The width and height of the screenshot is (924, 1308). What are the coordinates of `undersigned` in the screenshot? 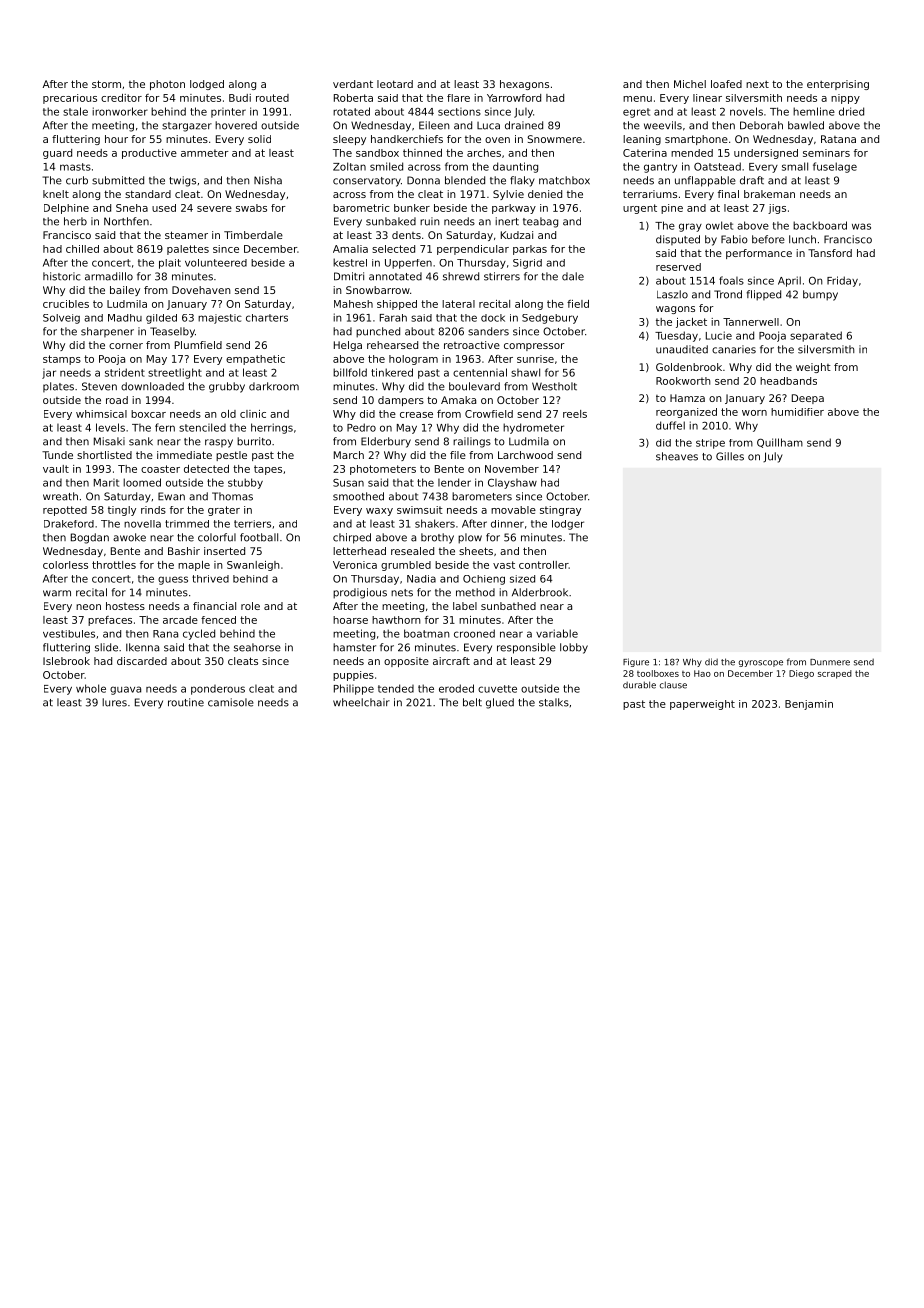 It's located at (766, 154).
